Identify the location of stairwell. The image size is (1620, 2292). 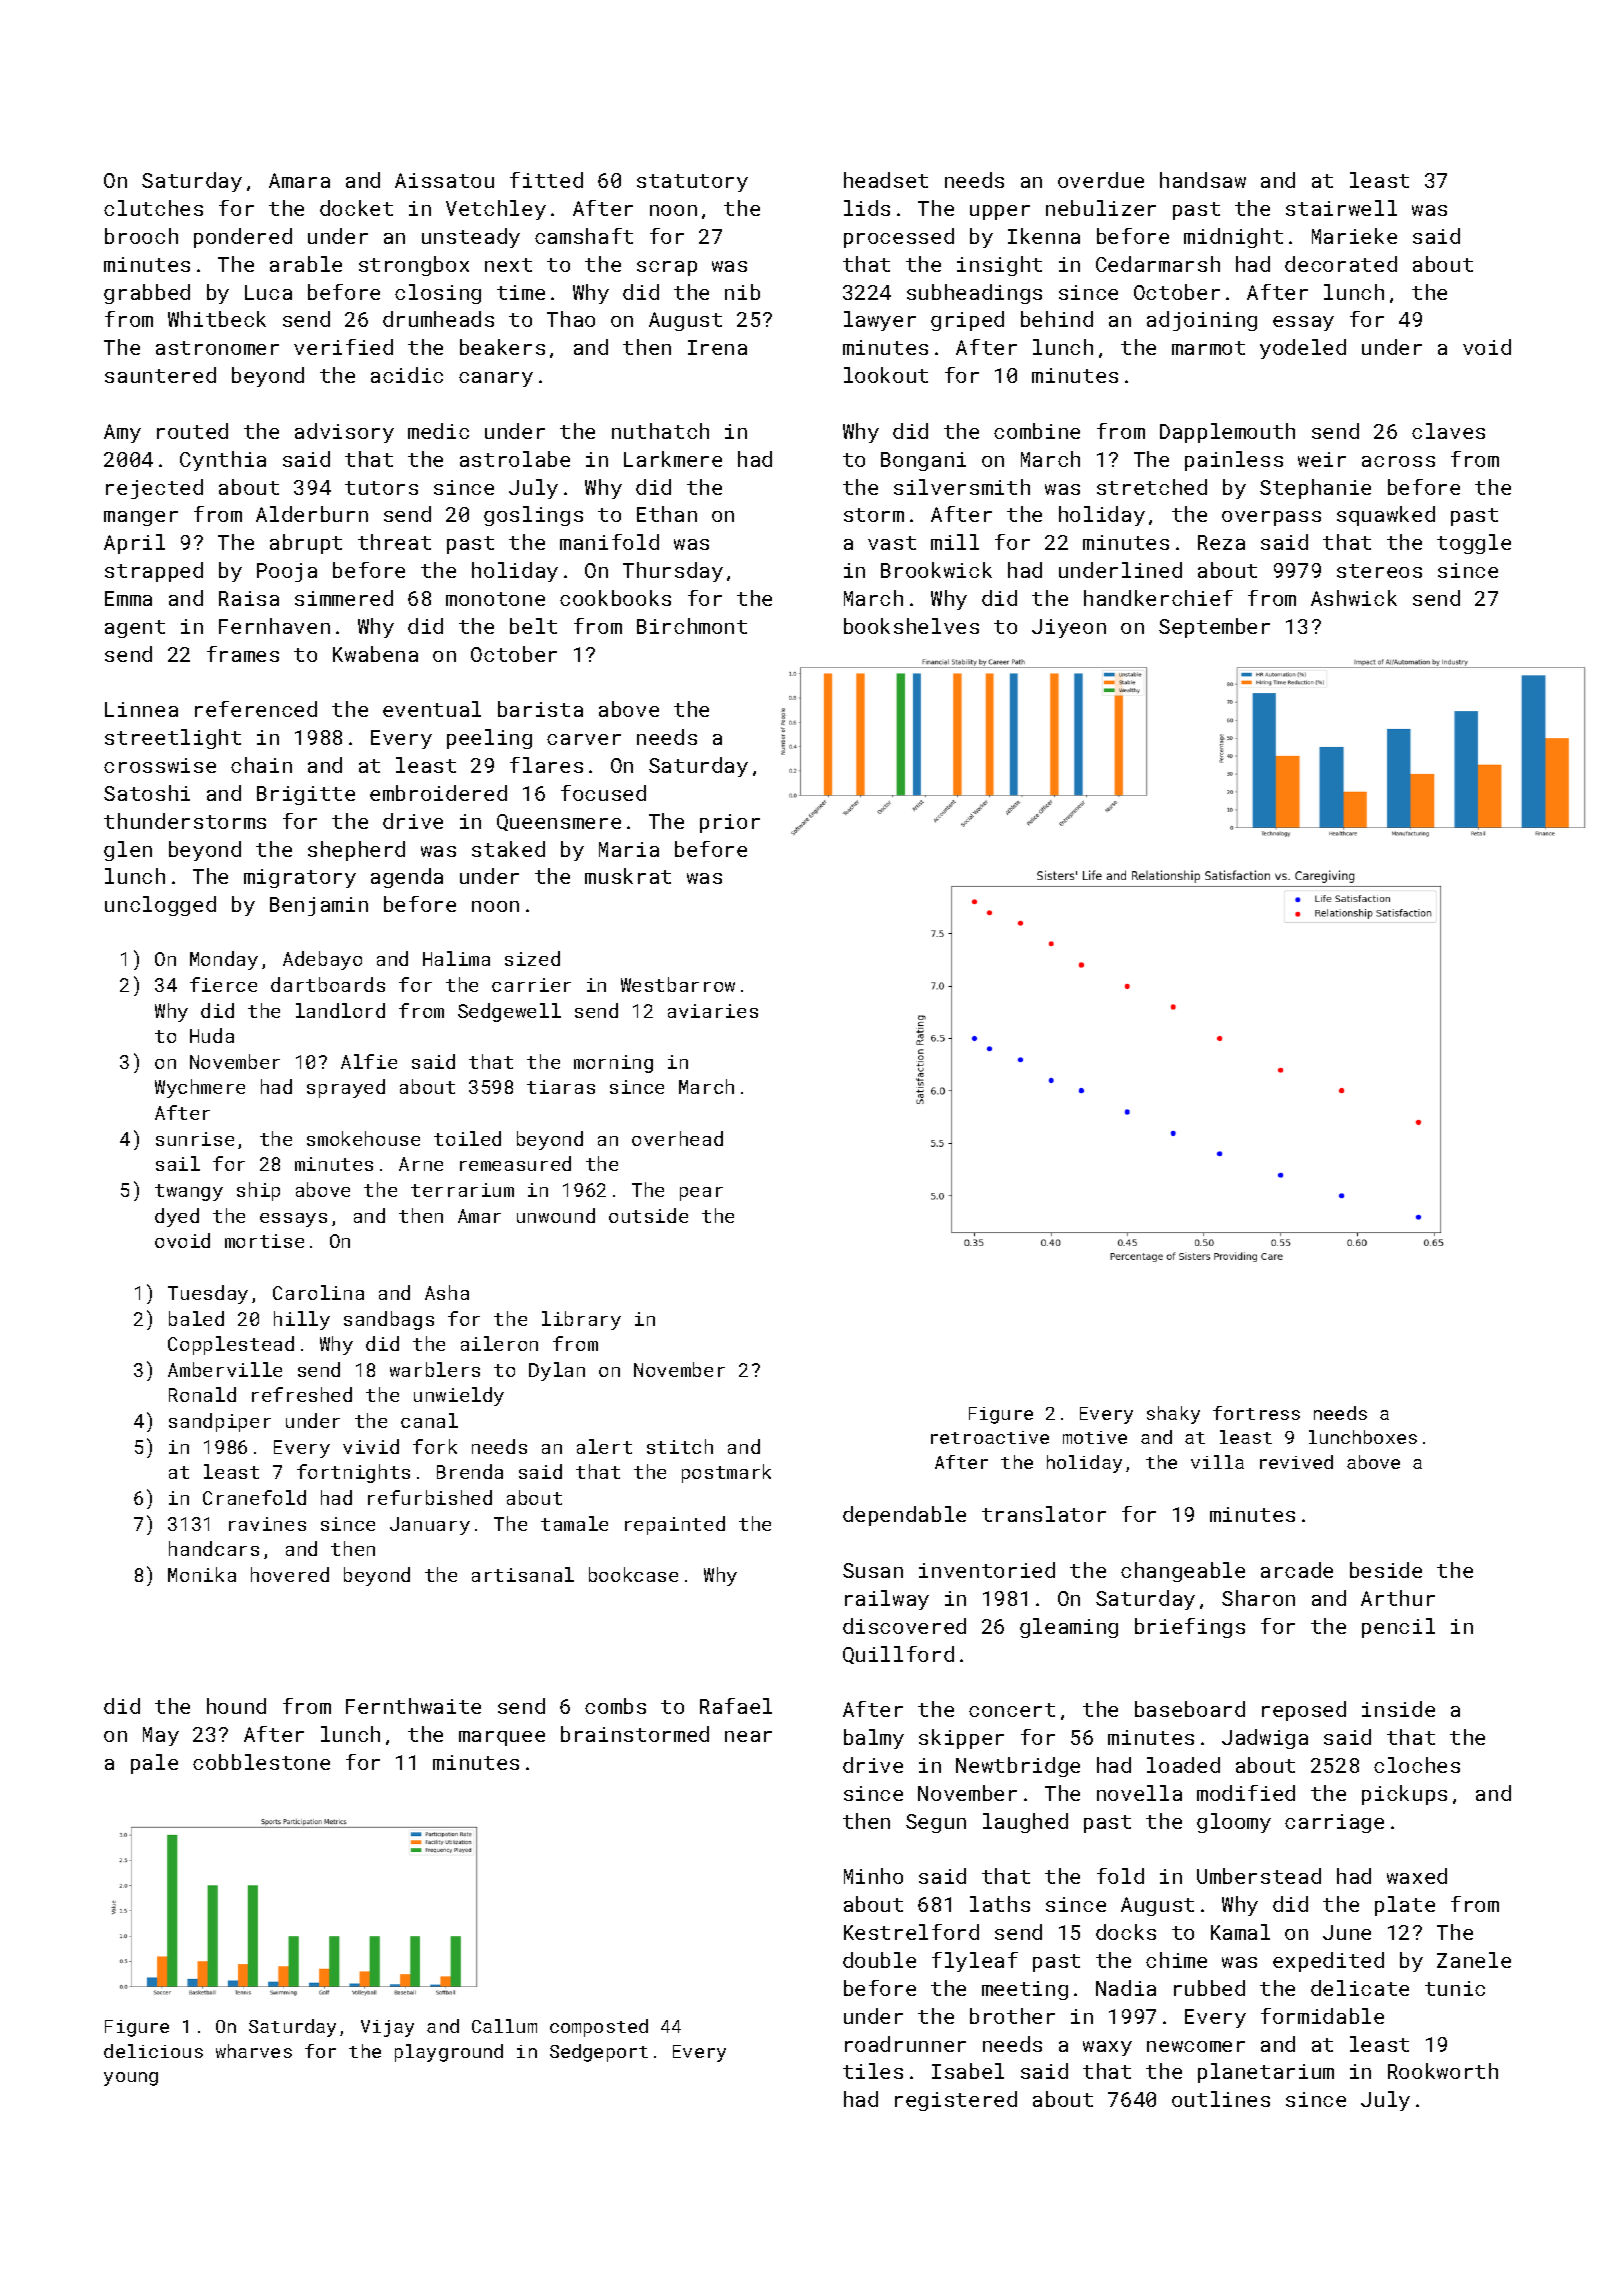
(1341, 208).
